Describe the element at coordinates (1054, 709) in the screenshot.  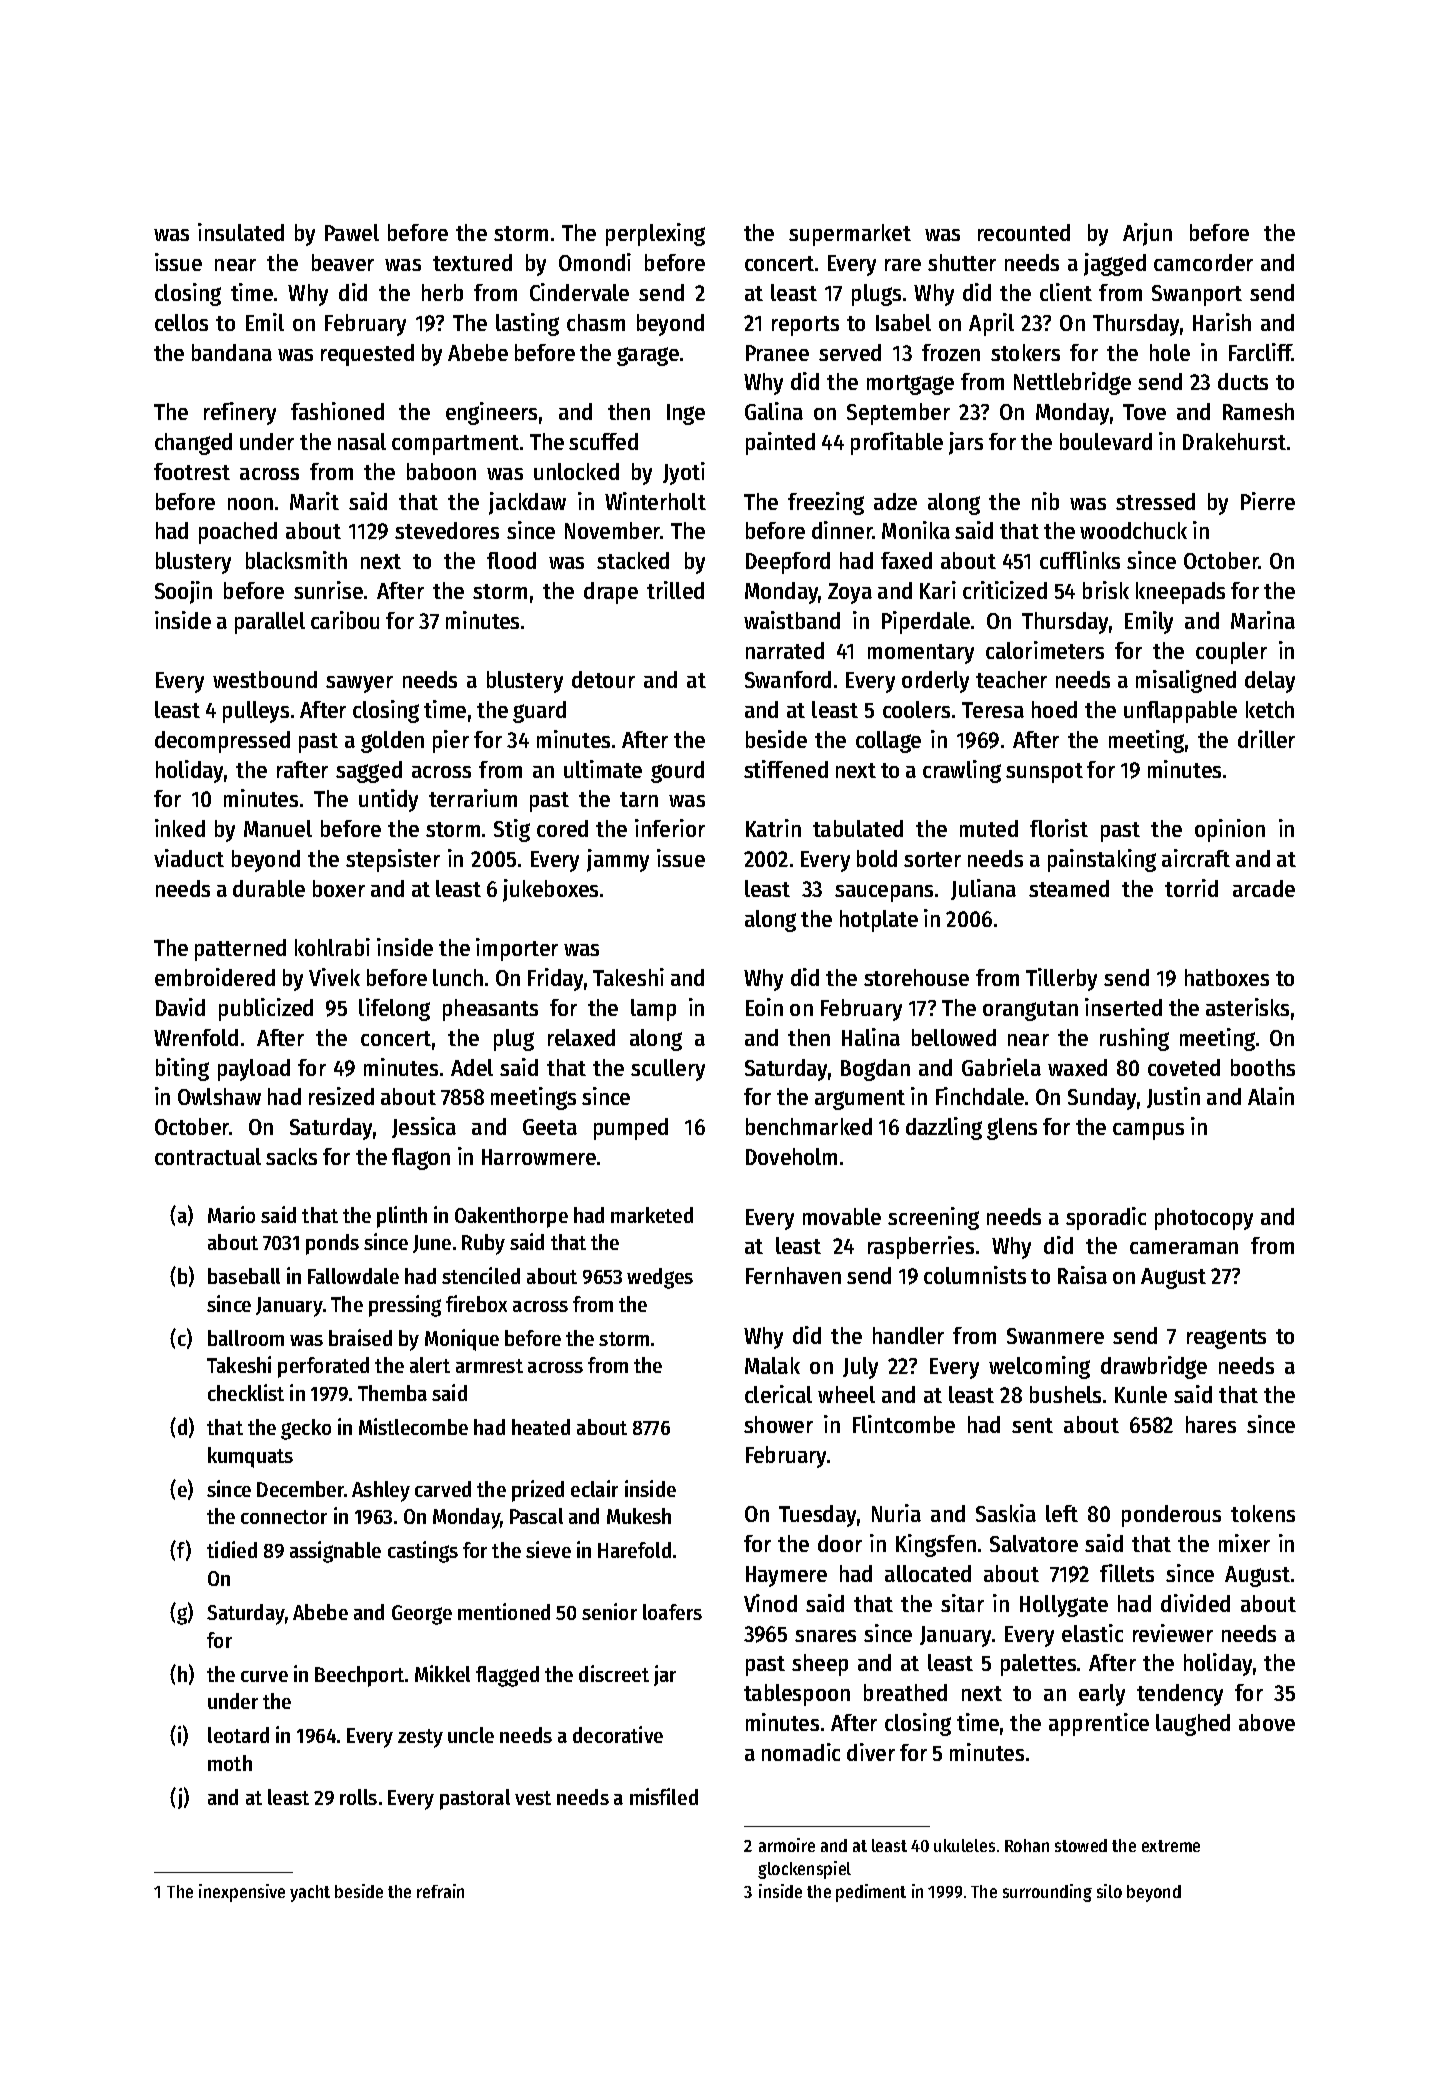
I see `hoed` at that location.
